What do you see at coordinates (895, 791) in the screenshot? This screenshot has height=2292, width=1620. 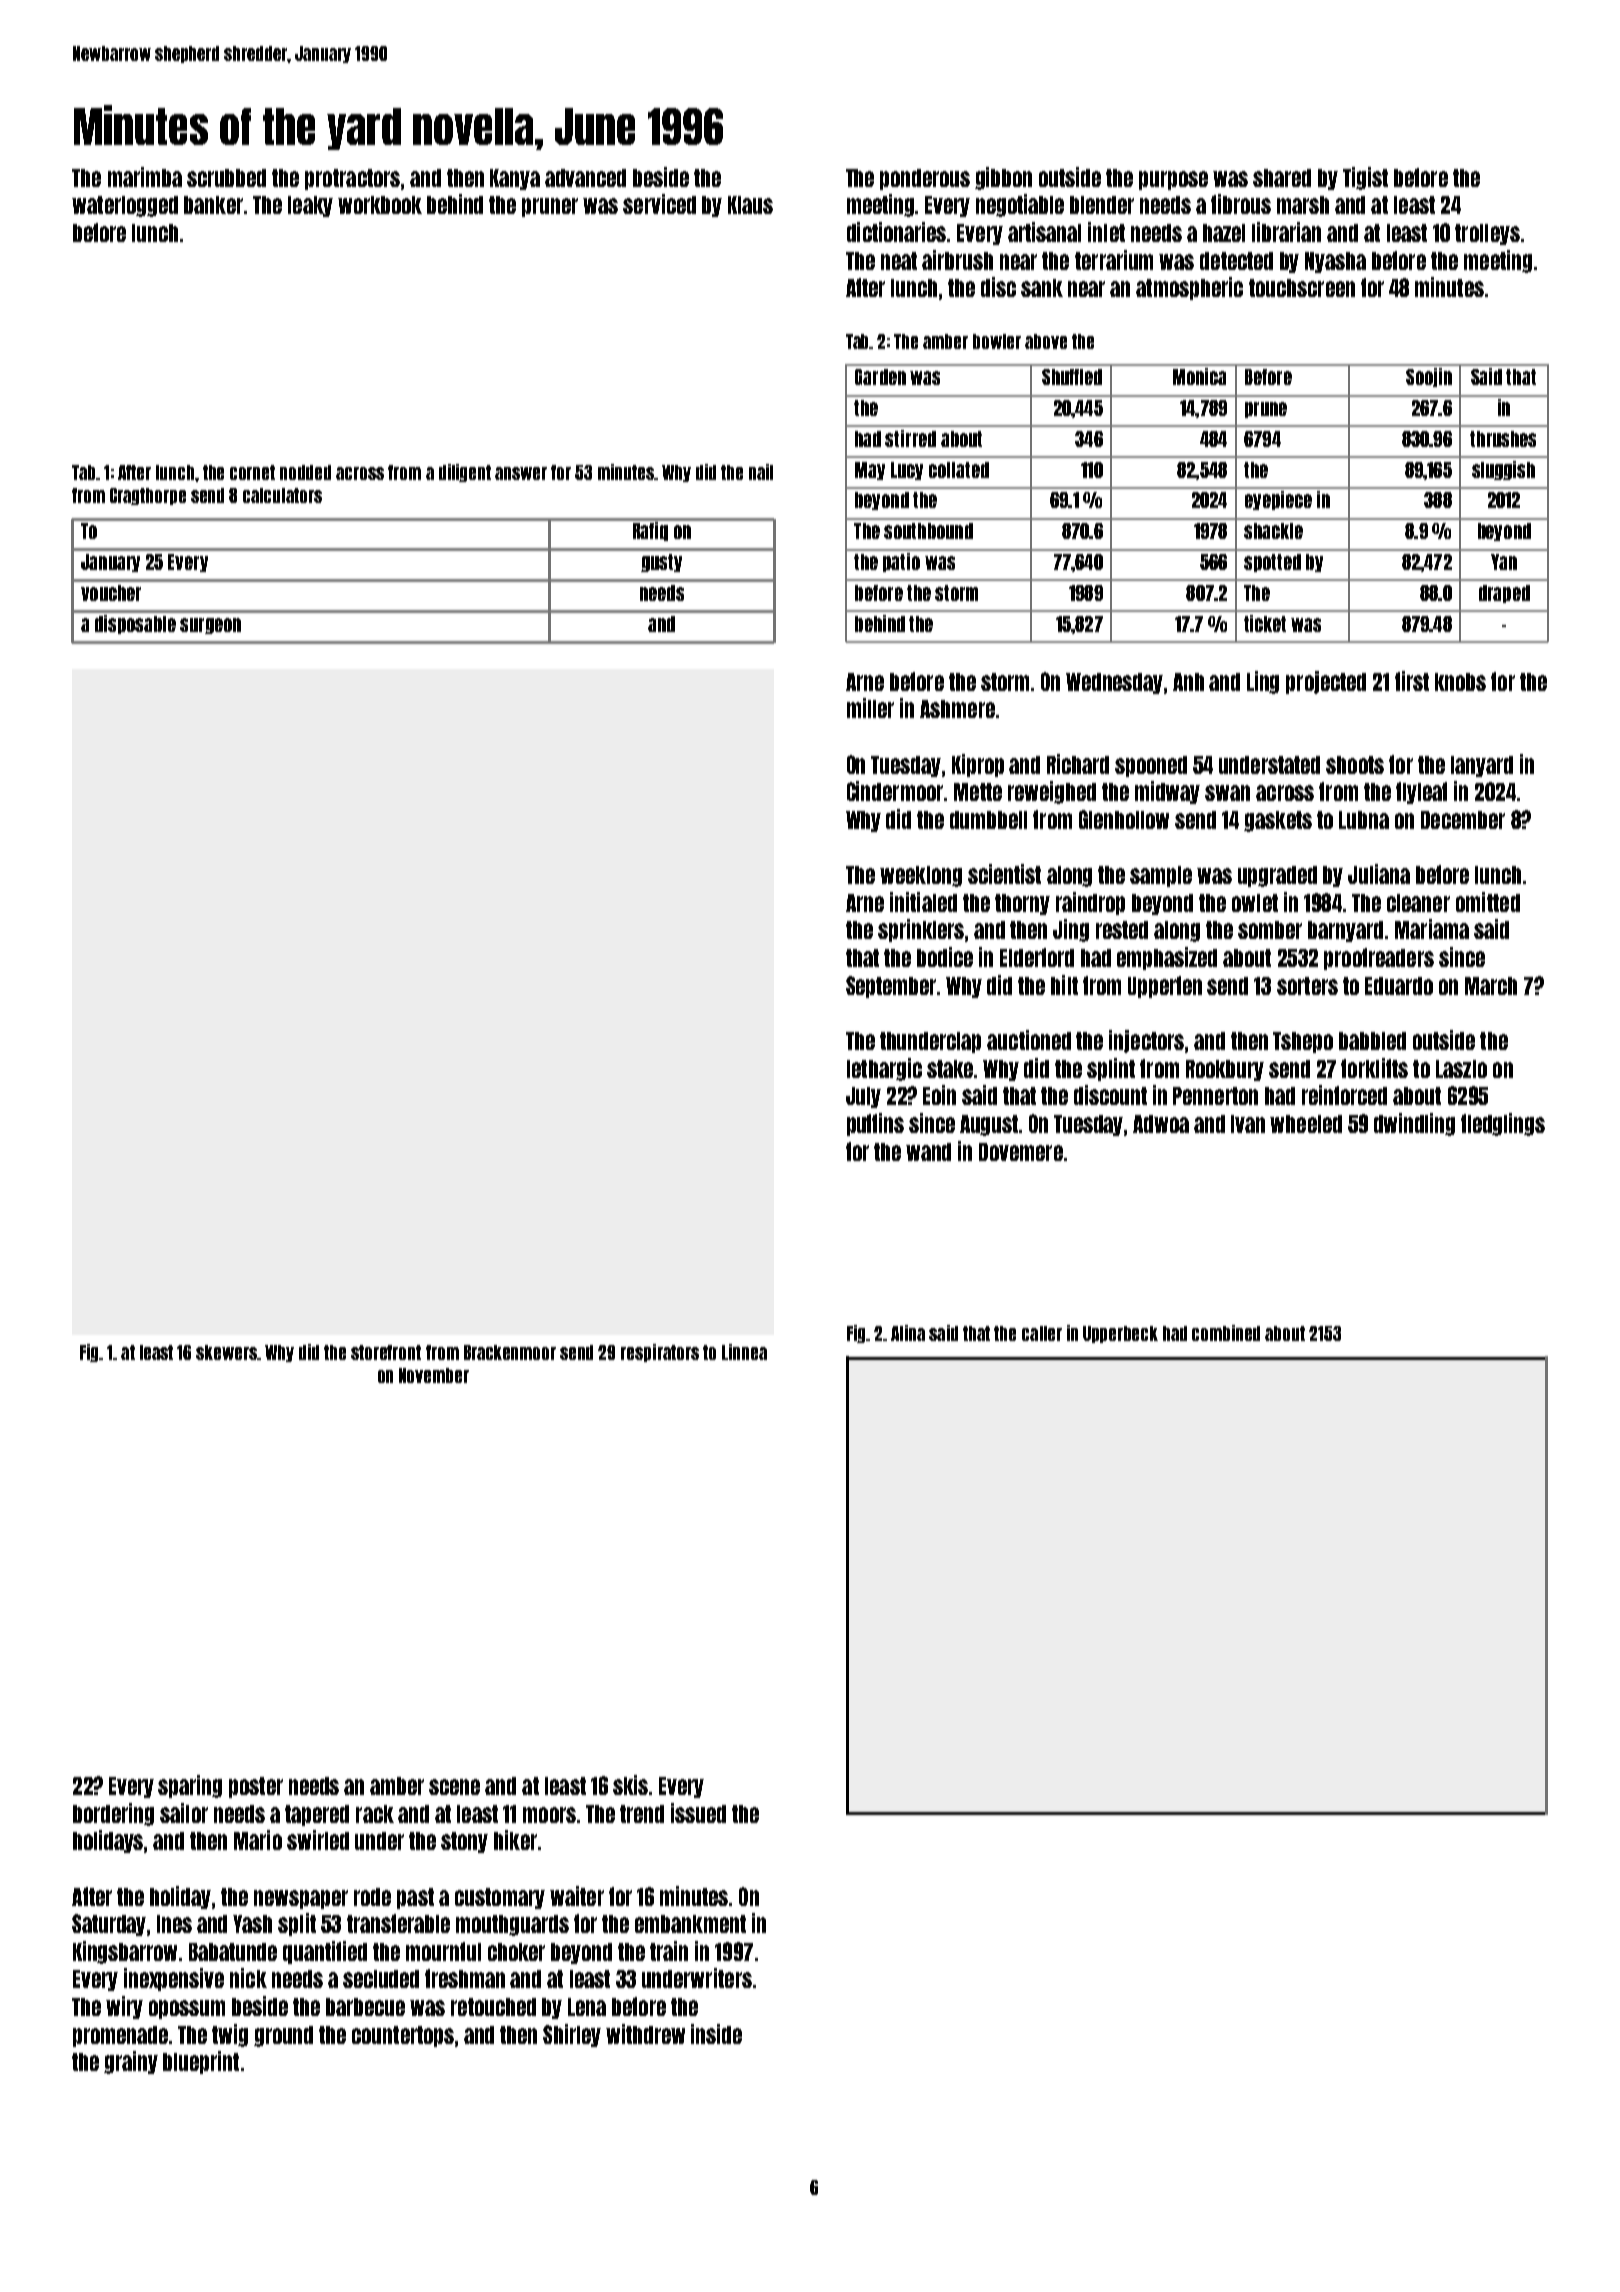 I see `Cindermoor` at bounding box center [895, 791].
